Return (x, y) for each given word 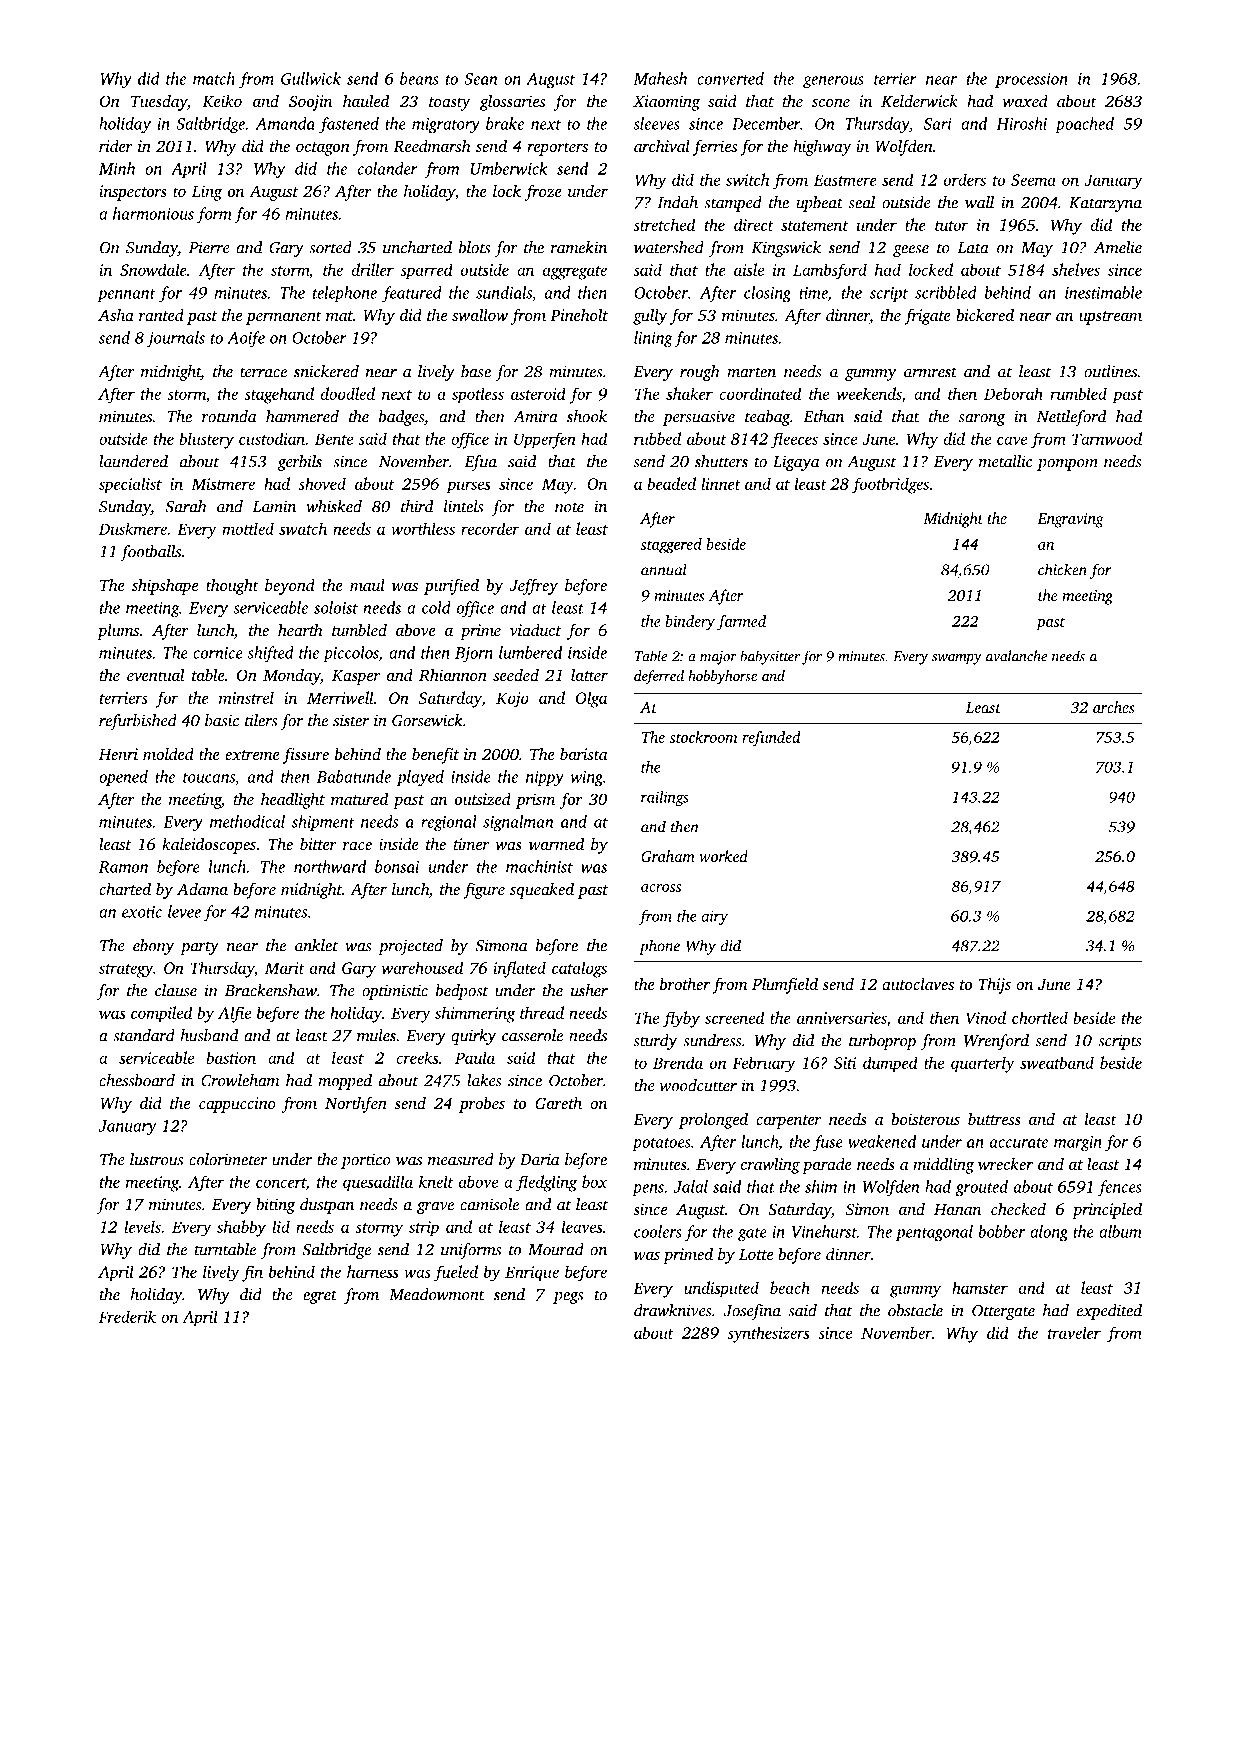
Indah (678, 202)
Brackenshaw (271, 990)
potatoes (661, 1144)
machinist (539, 866)
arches (1114, 707)
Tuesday (159, 103)
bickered (985, 314)
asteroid (538, 393)
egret (320, 1297)
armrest (930, 372)
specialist (130, 485)
